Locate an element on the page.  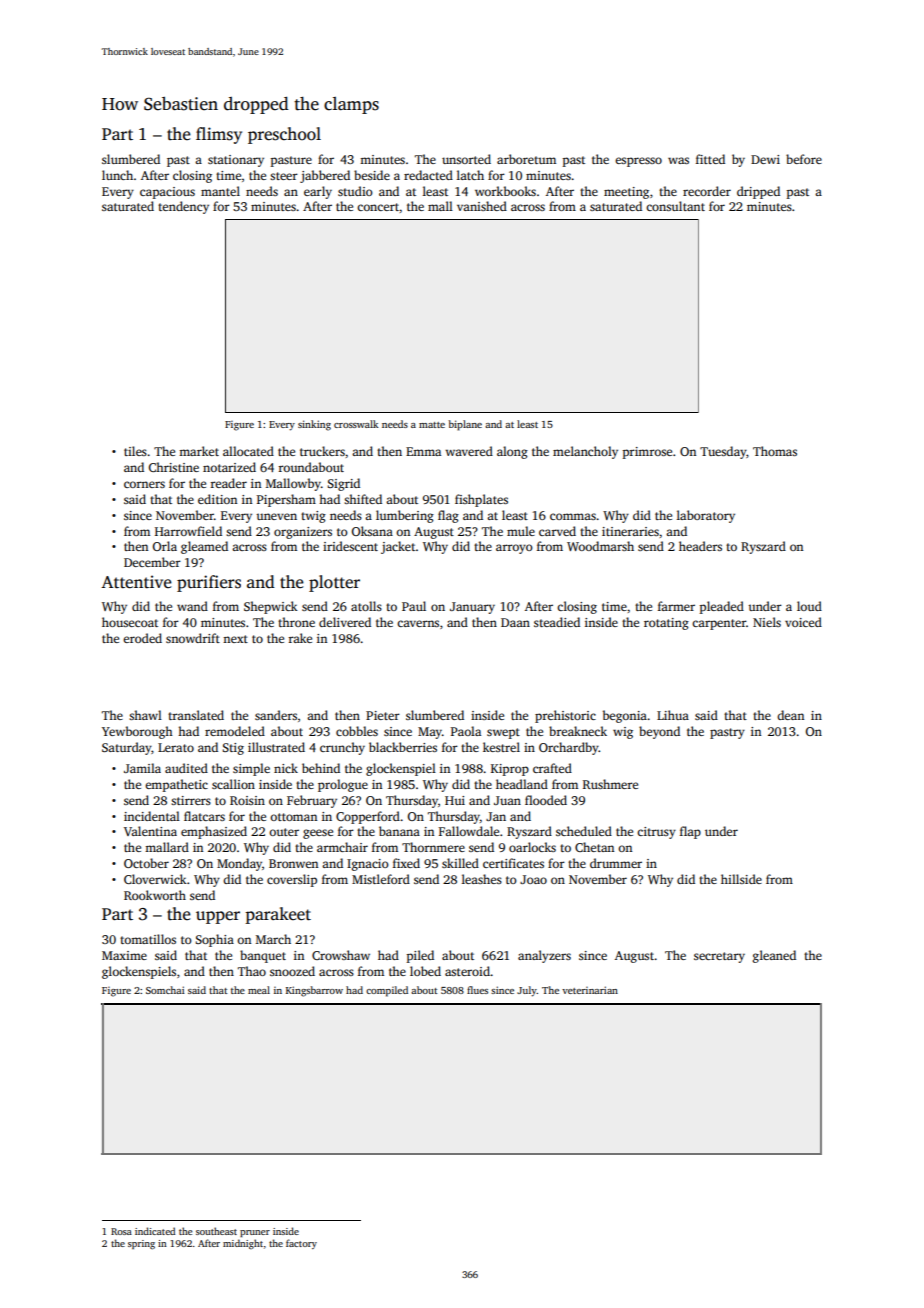
oarlocks is located at coordinates (532, 847).
